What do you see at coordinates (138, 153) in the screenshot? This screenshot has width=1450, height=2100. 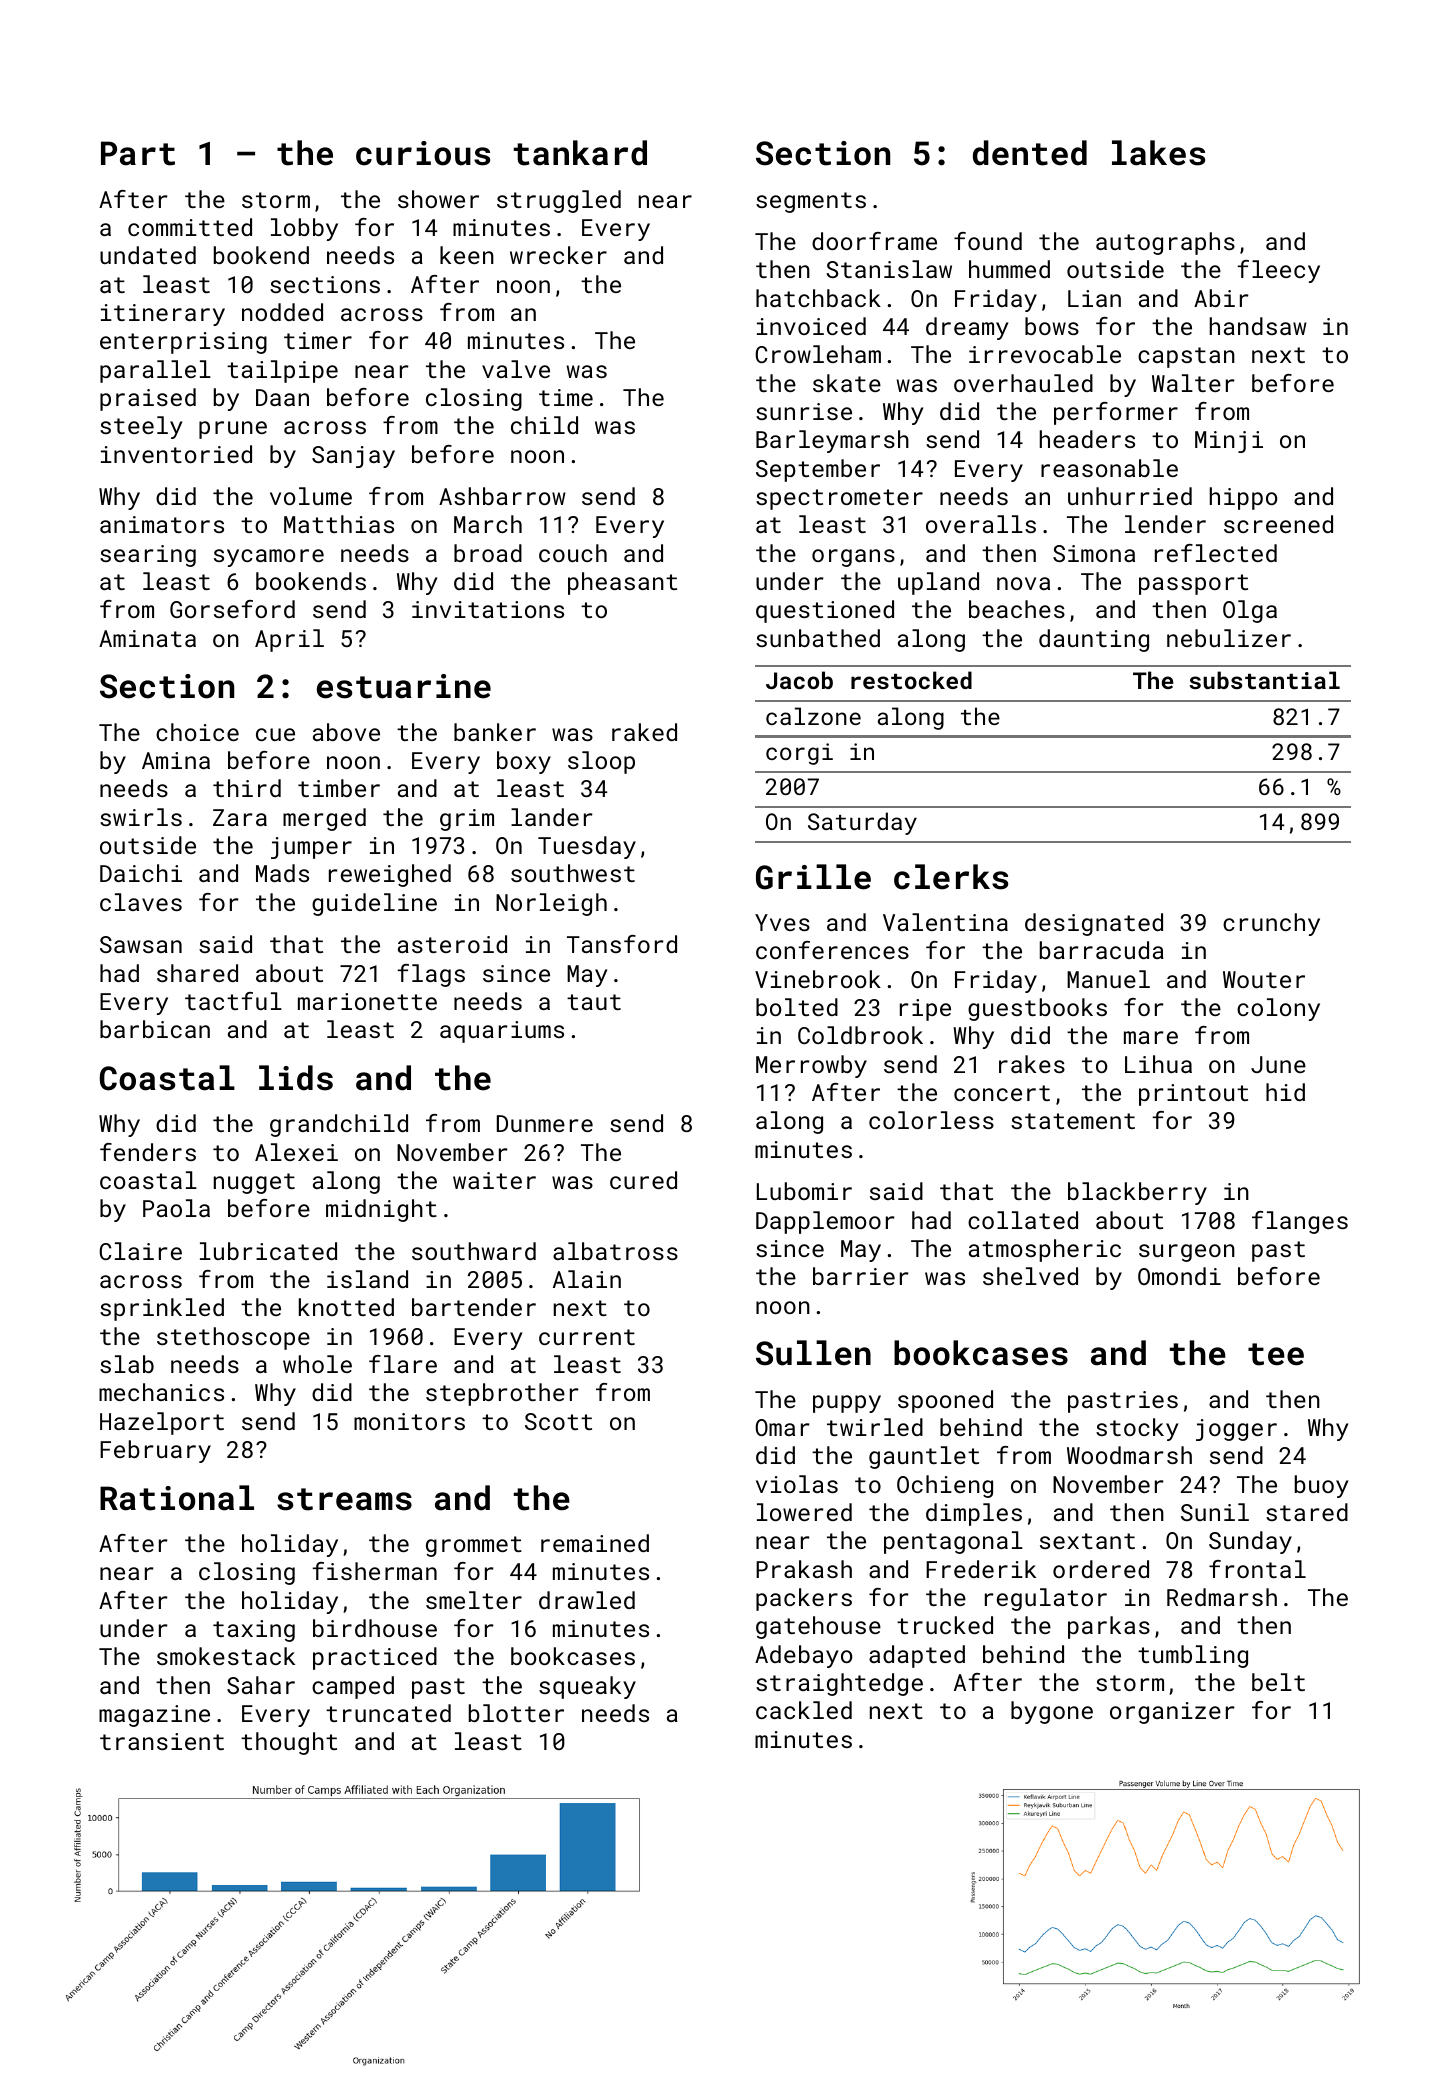 I see `Part` at bounding box center [138, 153].
